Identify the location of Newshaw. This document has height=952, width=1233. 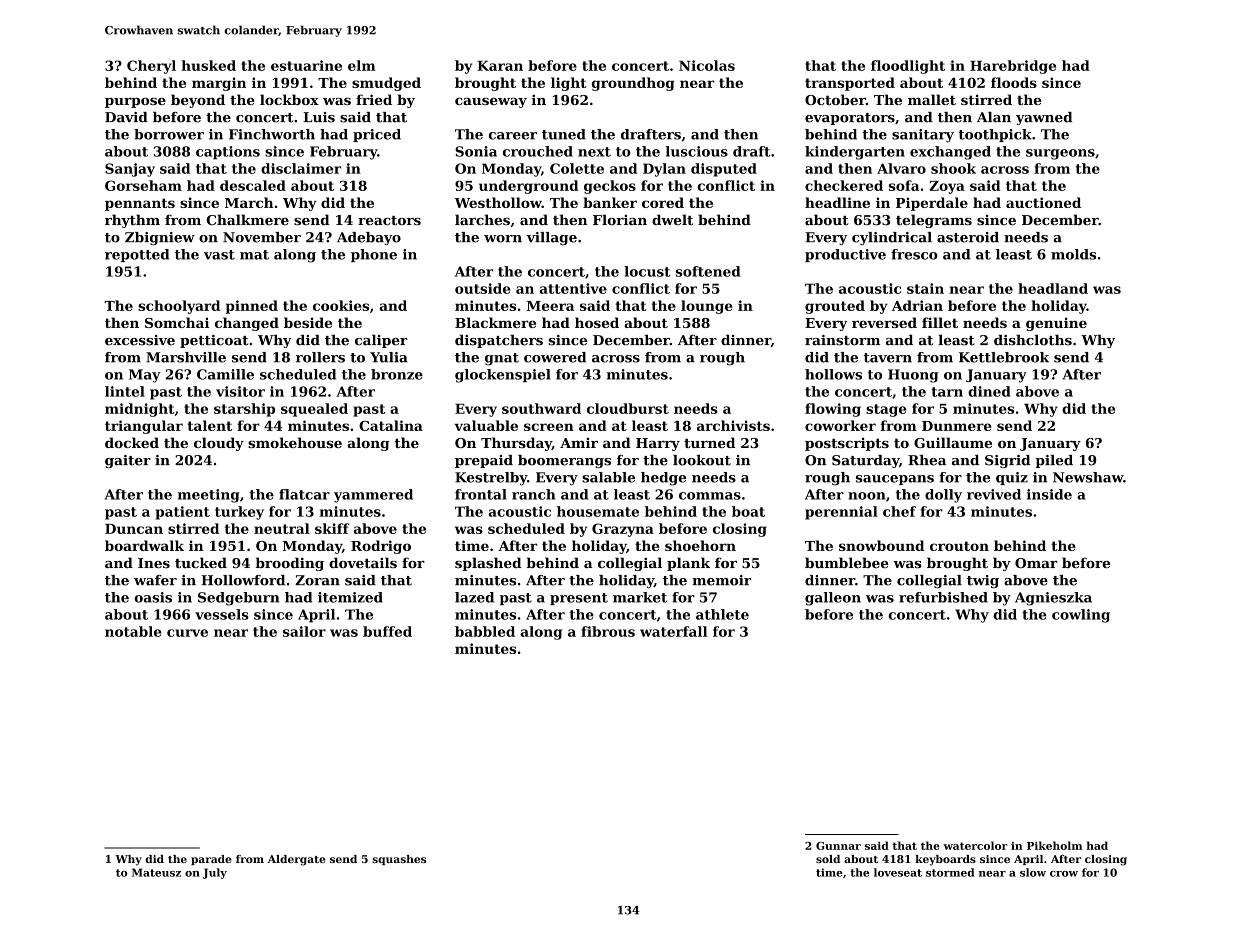
(1088, 477).
